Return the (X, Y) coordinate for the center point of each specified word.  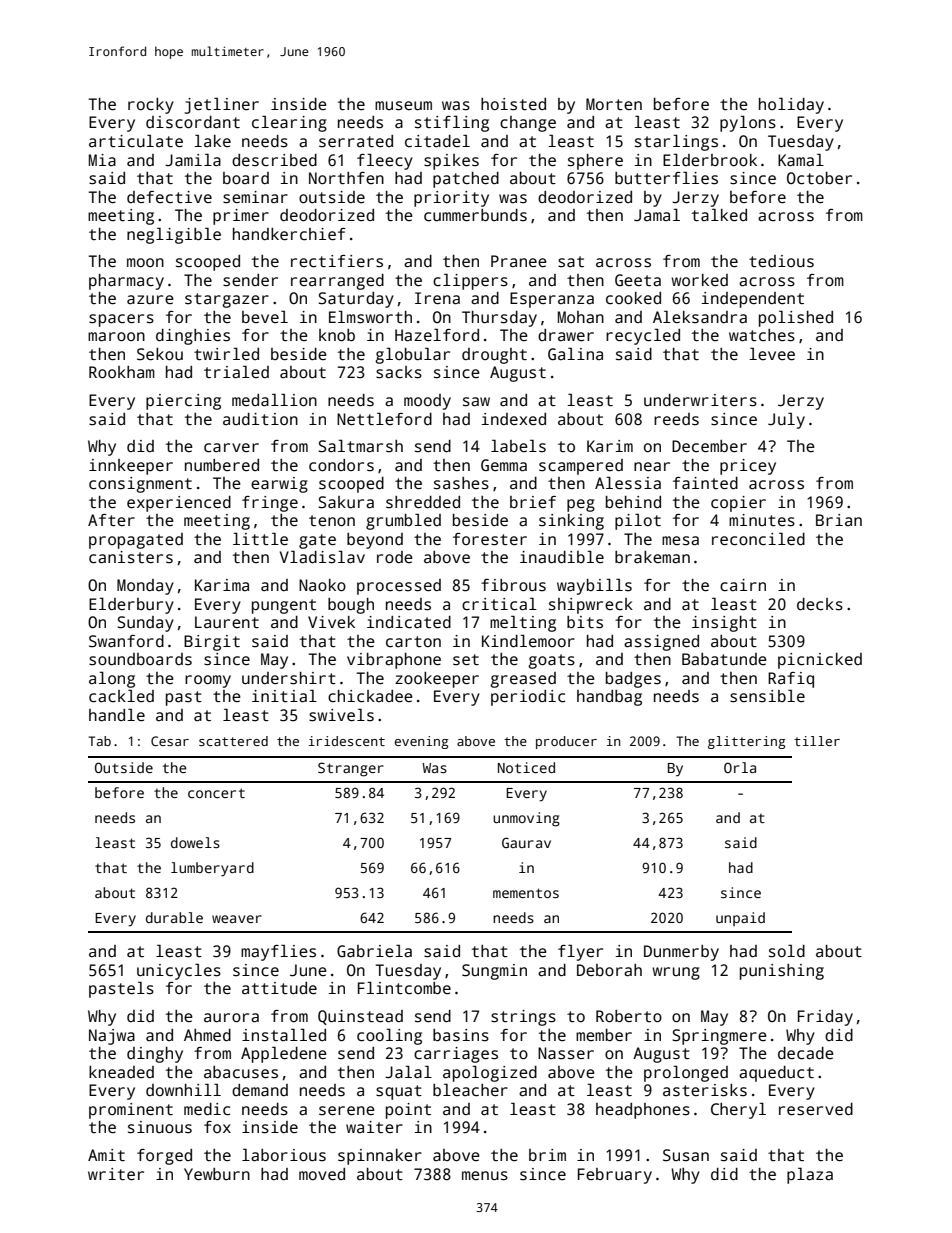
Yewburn (217, 1174)
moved (322, 1174)
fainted (705, 483)
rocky (151, 106)
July (786, 420)
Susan (686, 1155)
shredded (423, 502)
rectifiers (337, 261)
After (111, 520)
